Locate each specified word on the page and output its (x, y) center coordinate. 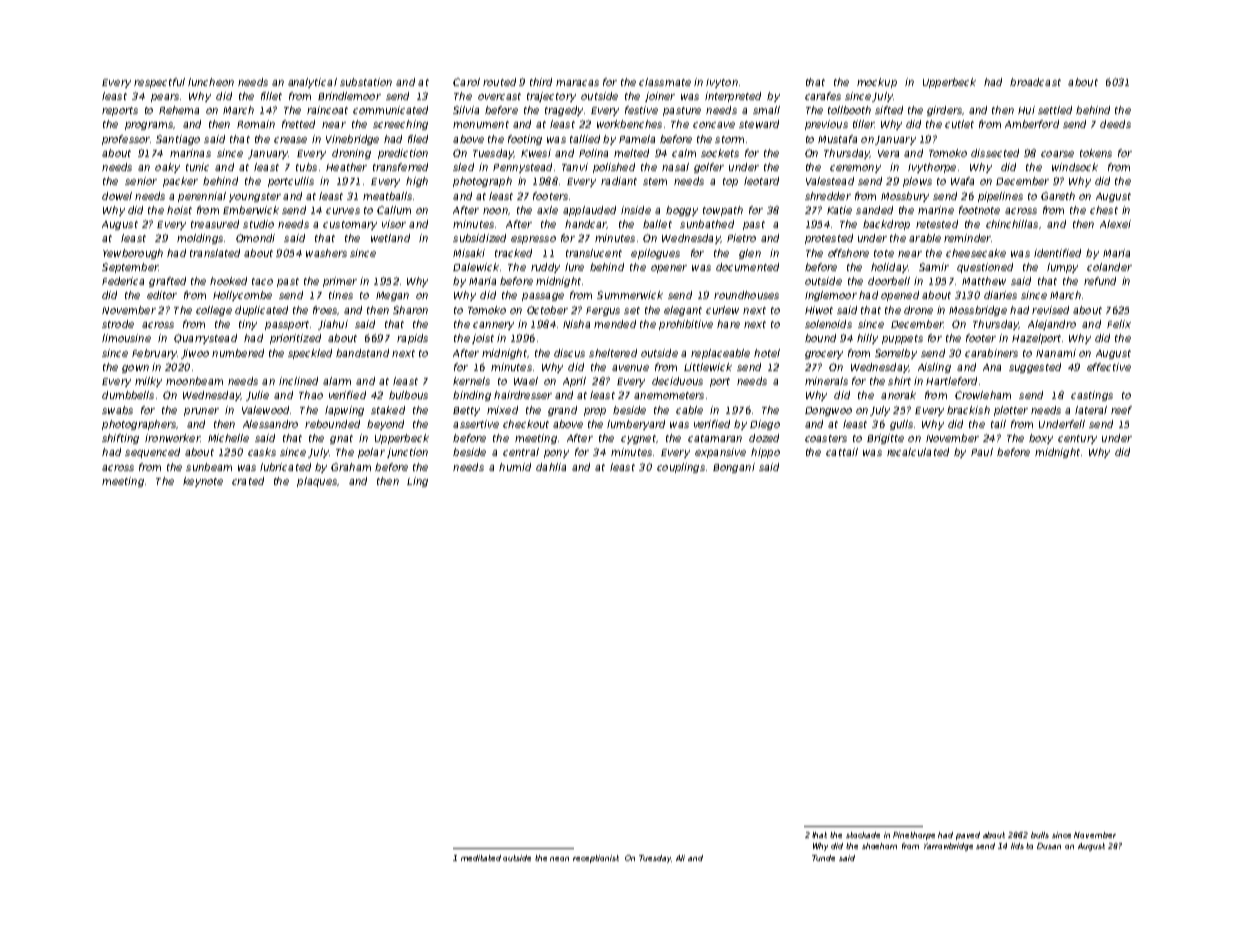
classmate (665, 82)
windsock (1075, 167)
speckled (310, 354)
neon (559, 859)
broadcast (1035, 82)
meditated (481, 858)
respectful (159, 83)
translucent (594, 253)
